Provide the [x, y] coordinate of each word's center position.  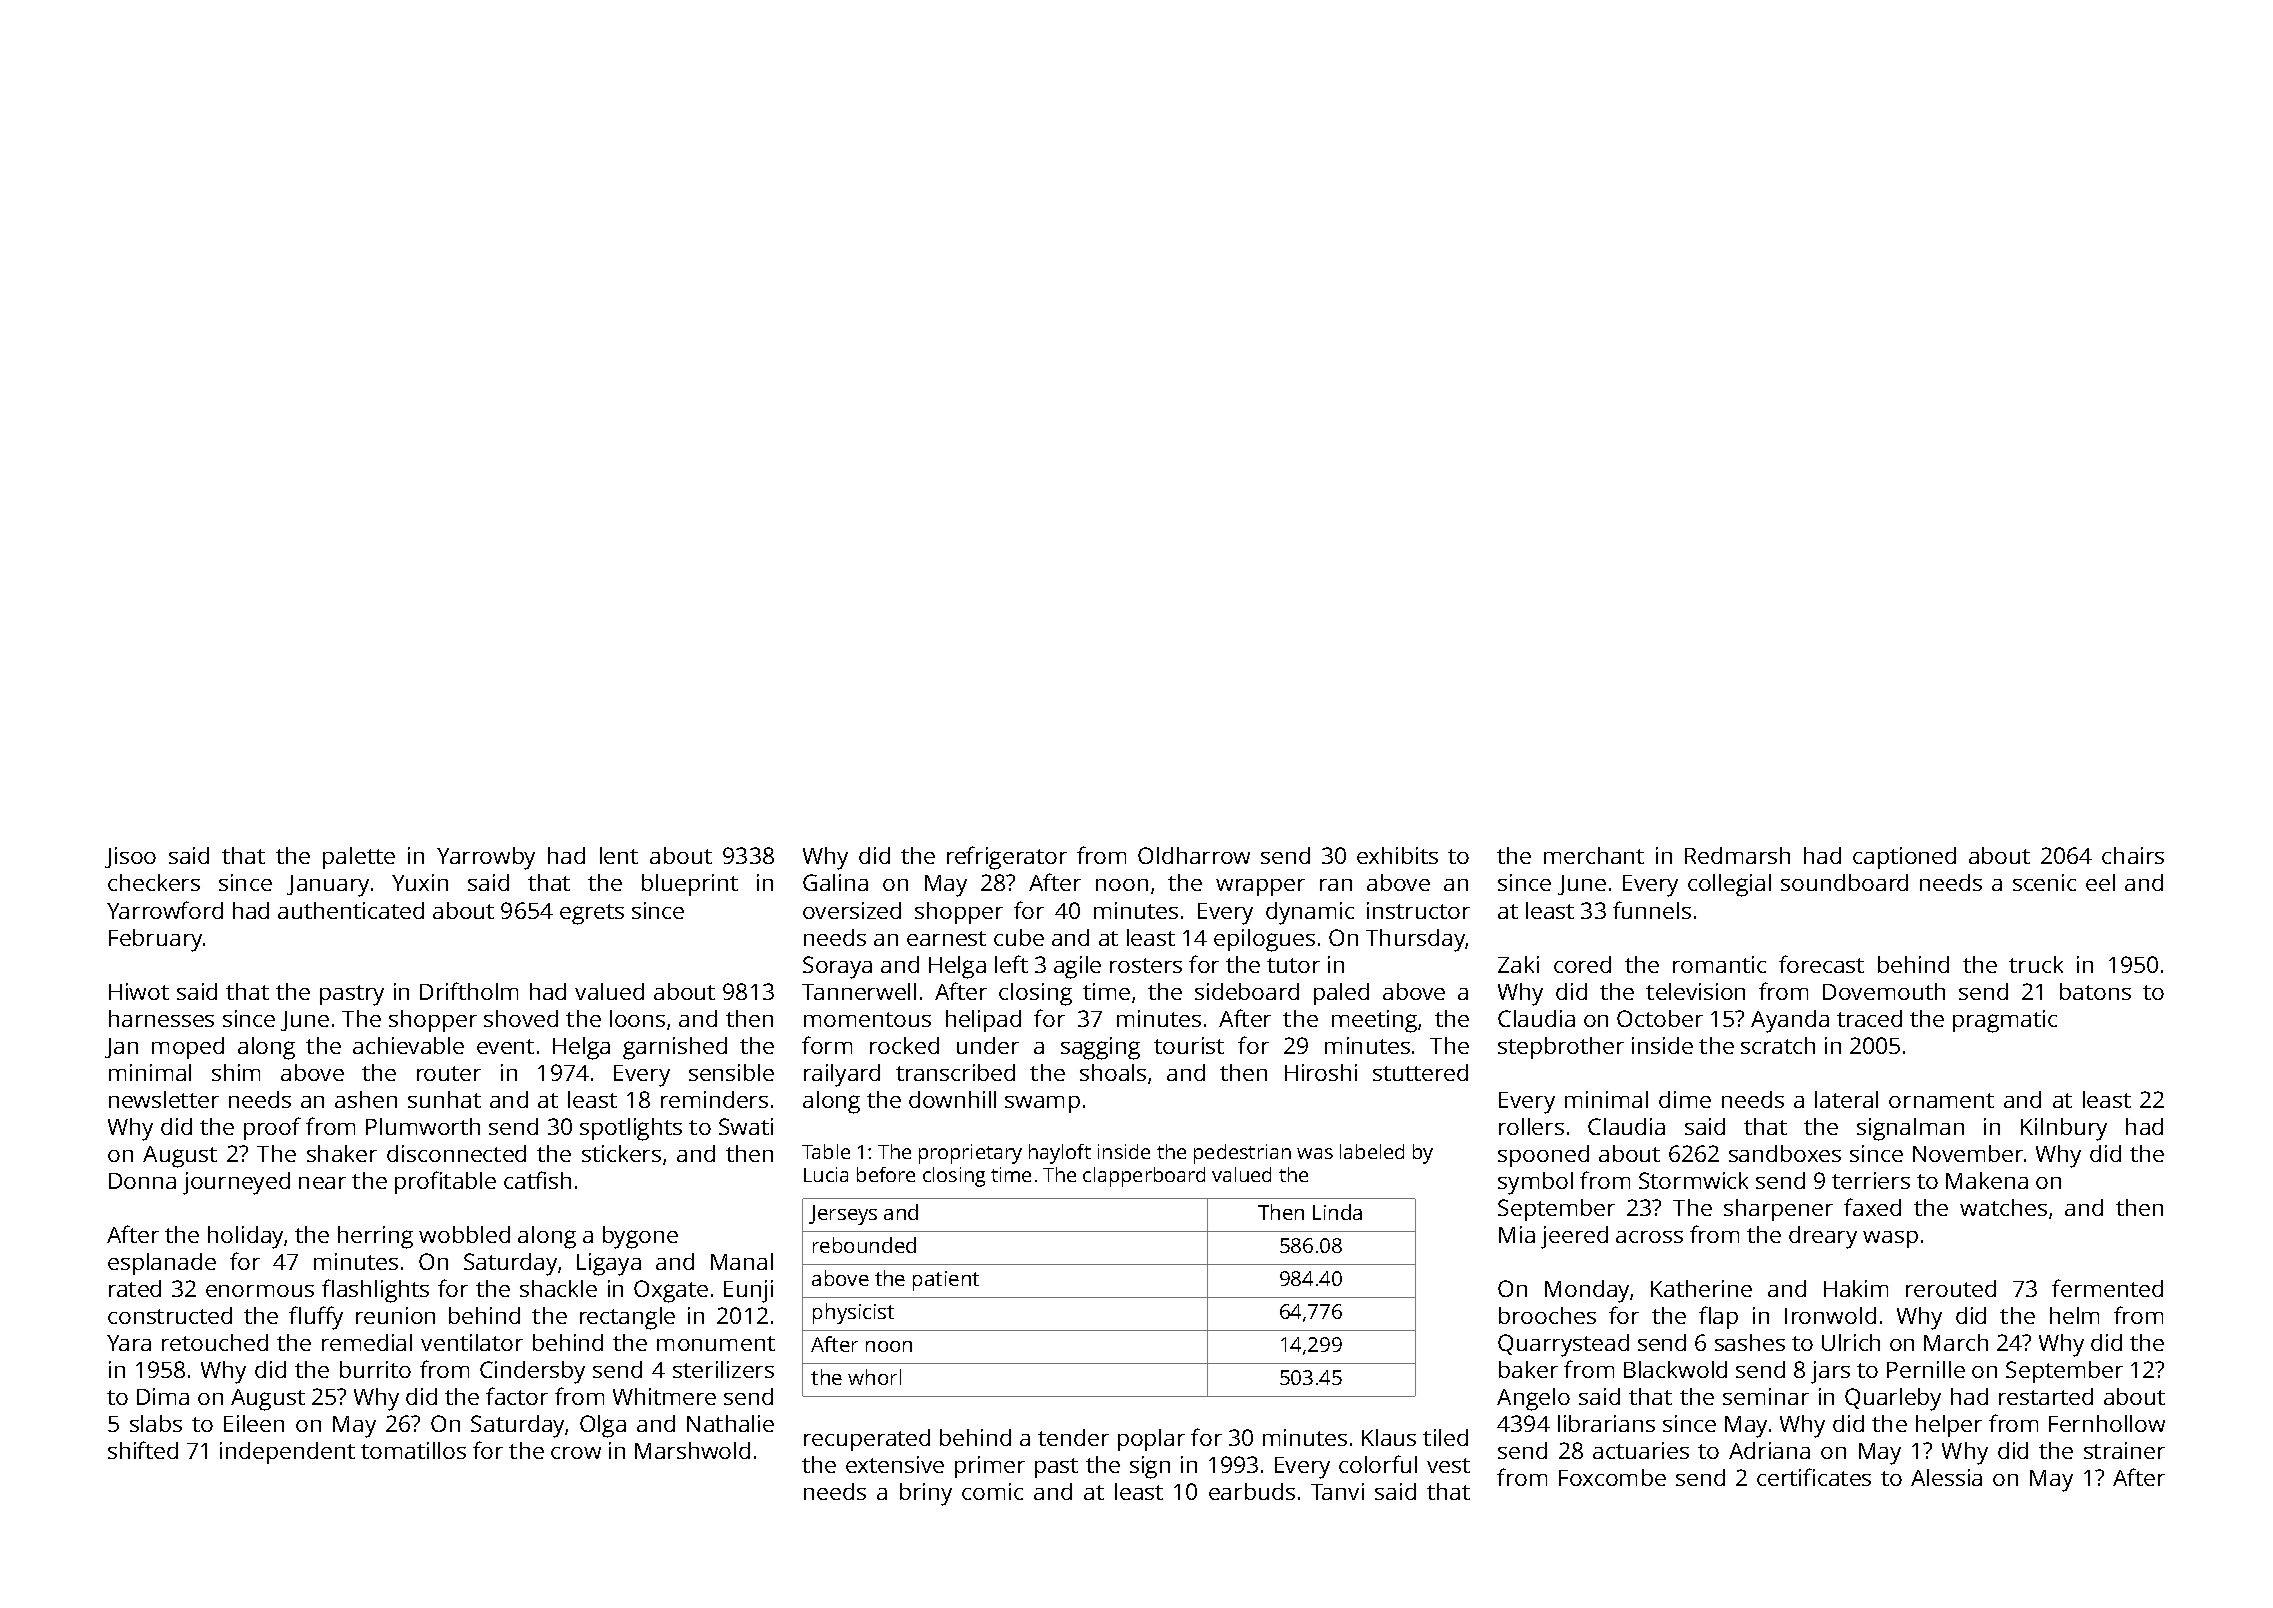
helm [2074, 1315]
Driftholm [469, 991]
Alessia [1946, 1477]
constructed [170, 1315]
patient [946, 1281]
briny [926, 1494]
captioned [1904, 858]
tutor [1293, 965]
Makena [1987, 1180]
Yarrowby [486, 858]
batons [2095, 991]
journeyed [236, 1183]
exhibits [1397, 855]
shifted [143, 1450]
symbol [1535, 1183]
